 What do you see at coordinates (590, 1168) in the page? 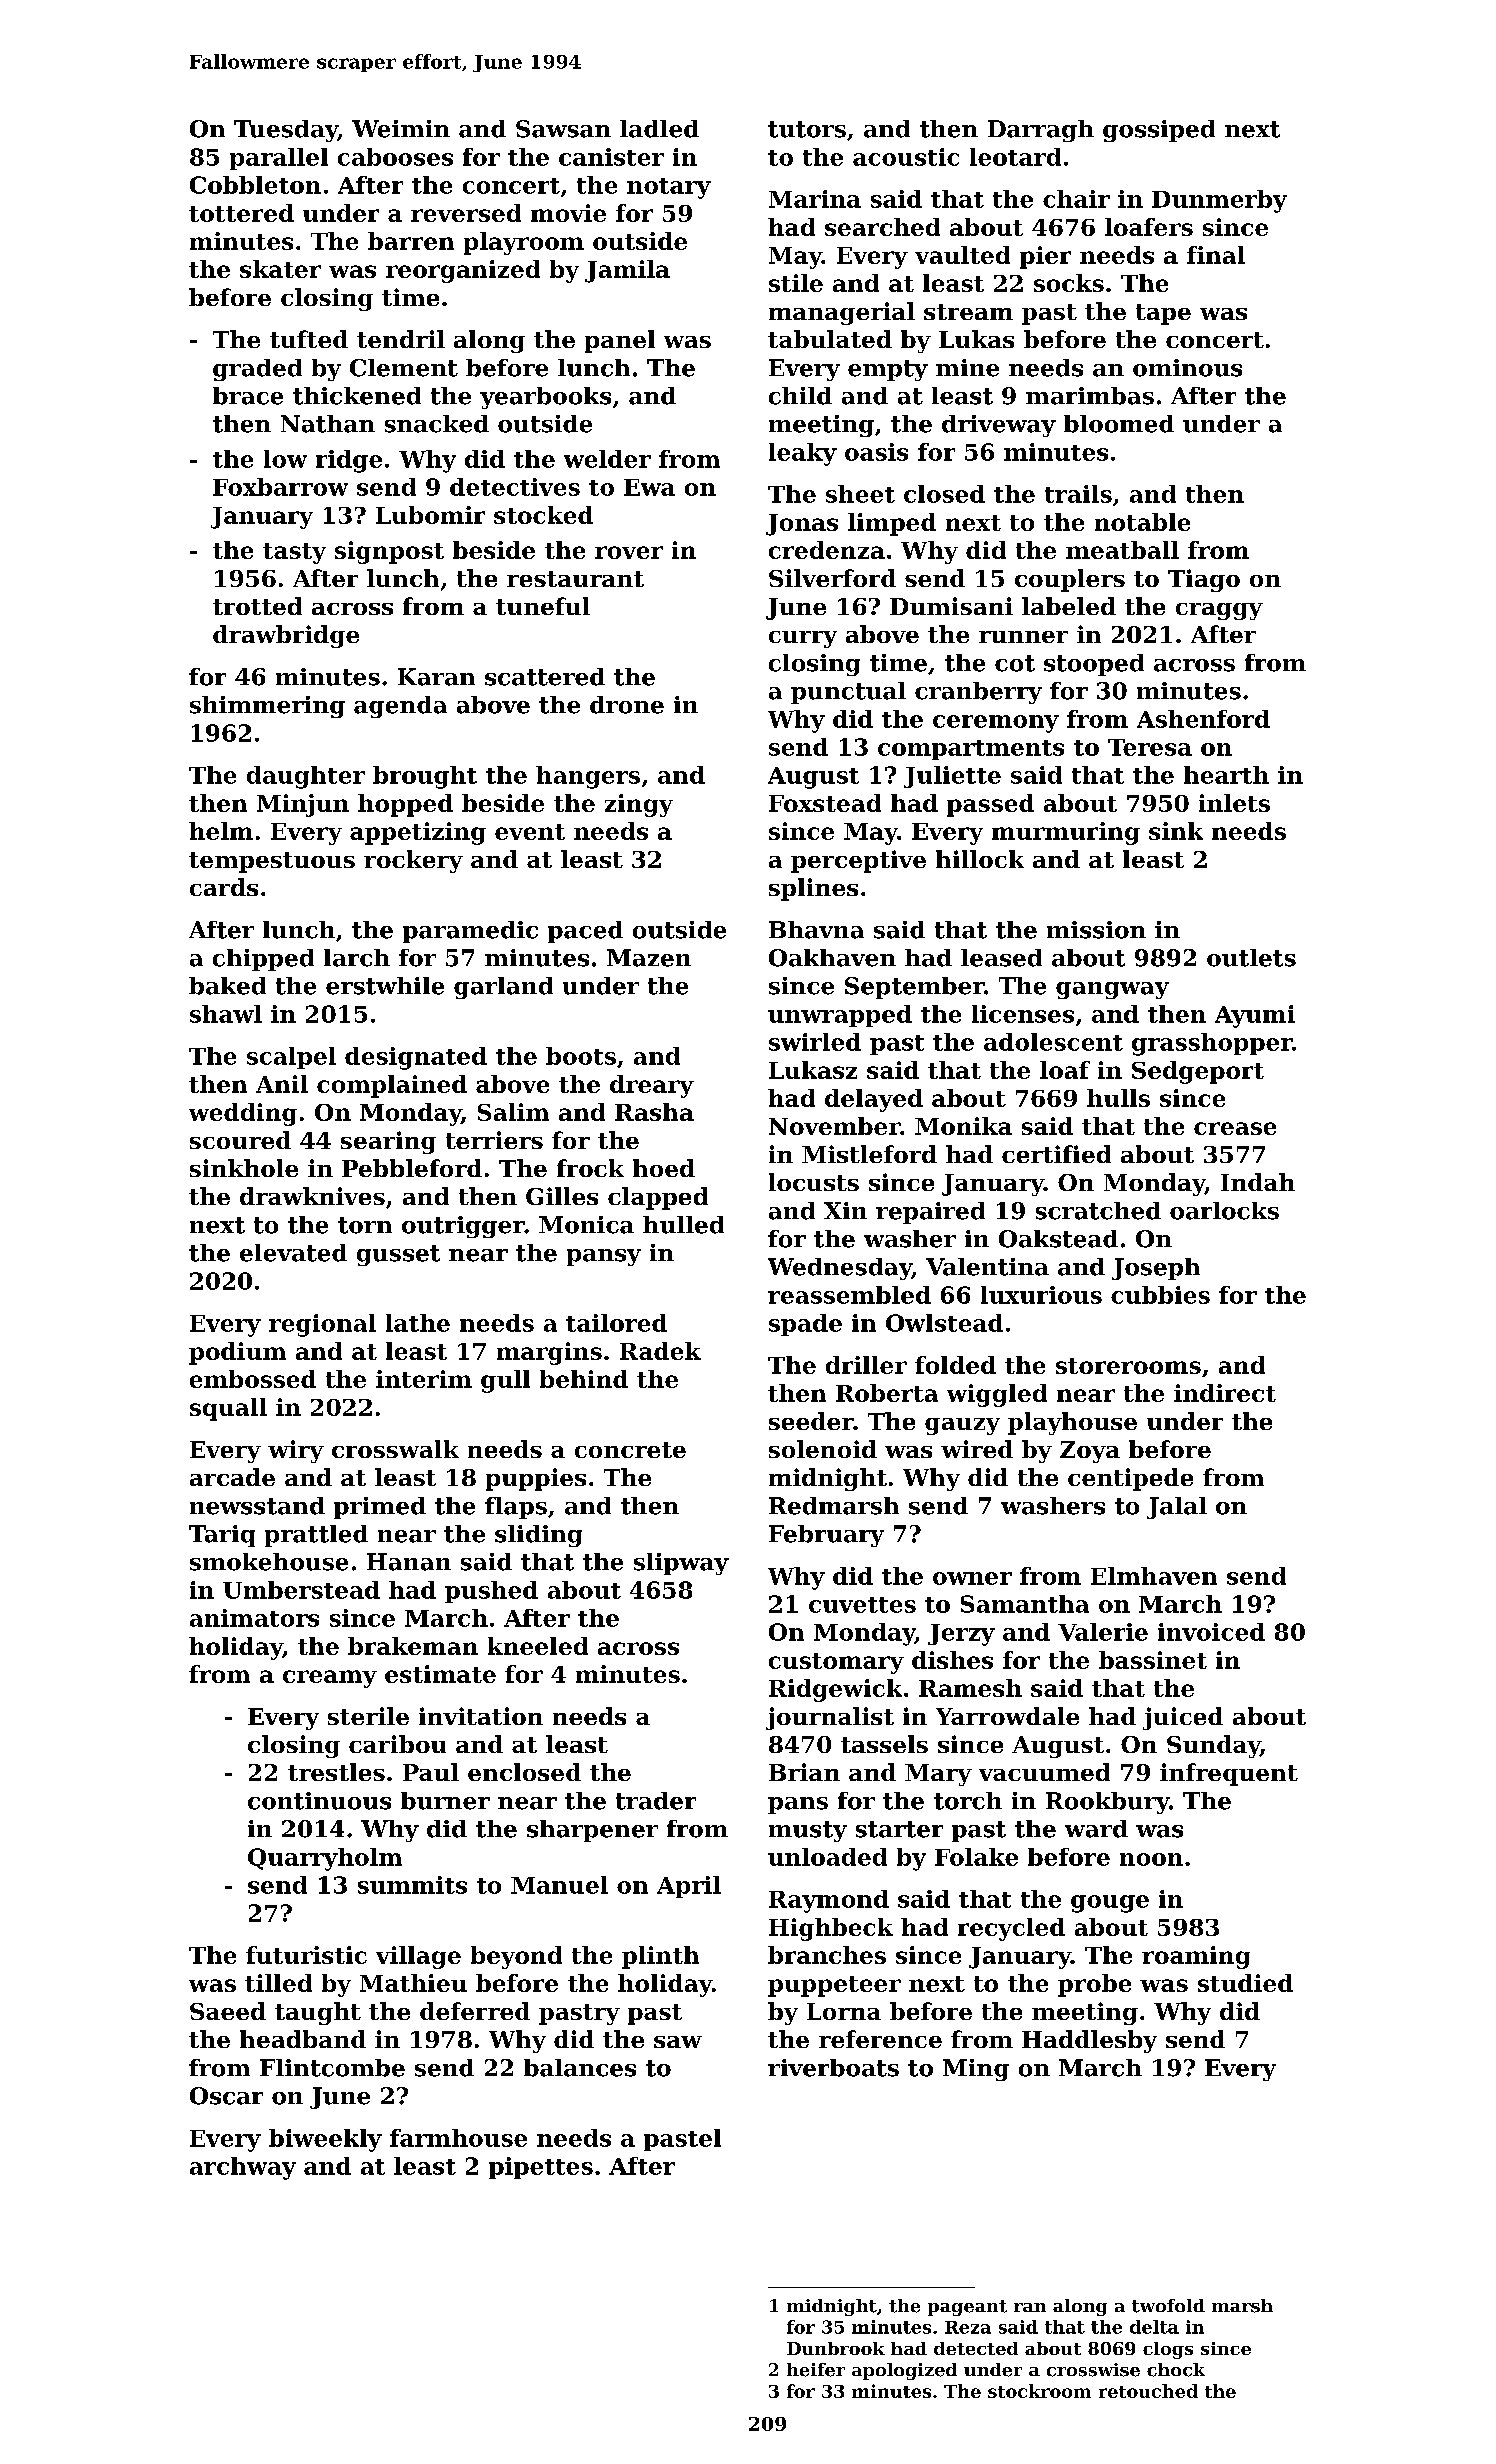
I see `frock` at bounding box center [590, 1168].
